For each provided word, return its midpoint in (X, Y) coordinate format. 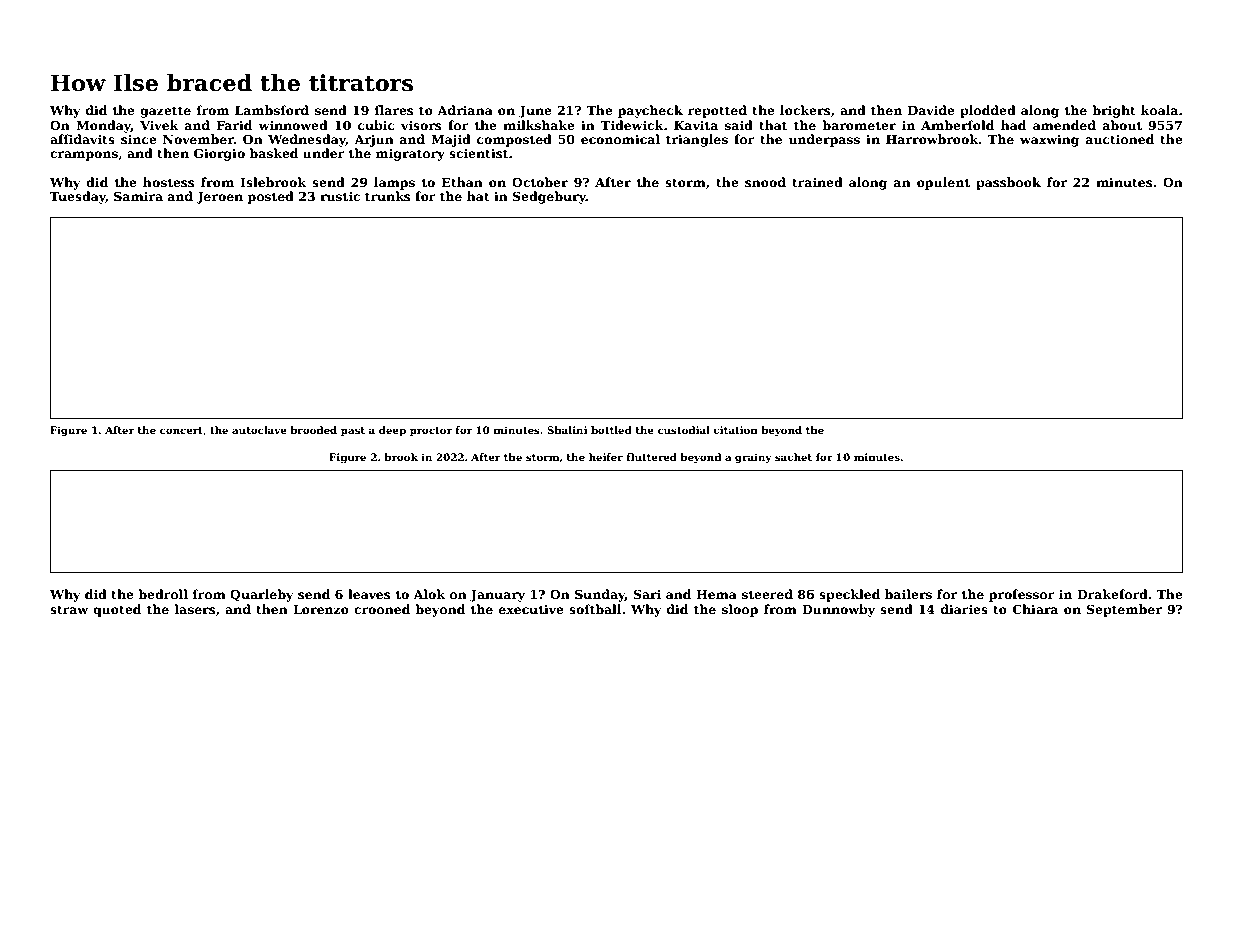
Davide (931, 110)
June (535, 112)
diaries (964, 609)
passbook (1008, 183)
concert (181, 430)
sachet (793, 457)
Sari (647, 594)
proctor (431, 431)
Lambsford (272, 110)
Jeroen (219, 198)
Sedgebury (549, 197)
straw (69, 609)
